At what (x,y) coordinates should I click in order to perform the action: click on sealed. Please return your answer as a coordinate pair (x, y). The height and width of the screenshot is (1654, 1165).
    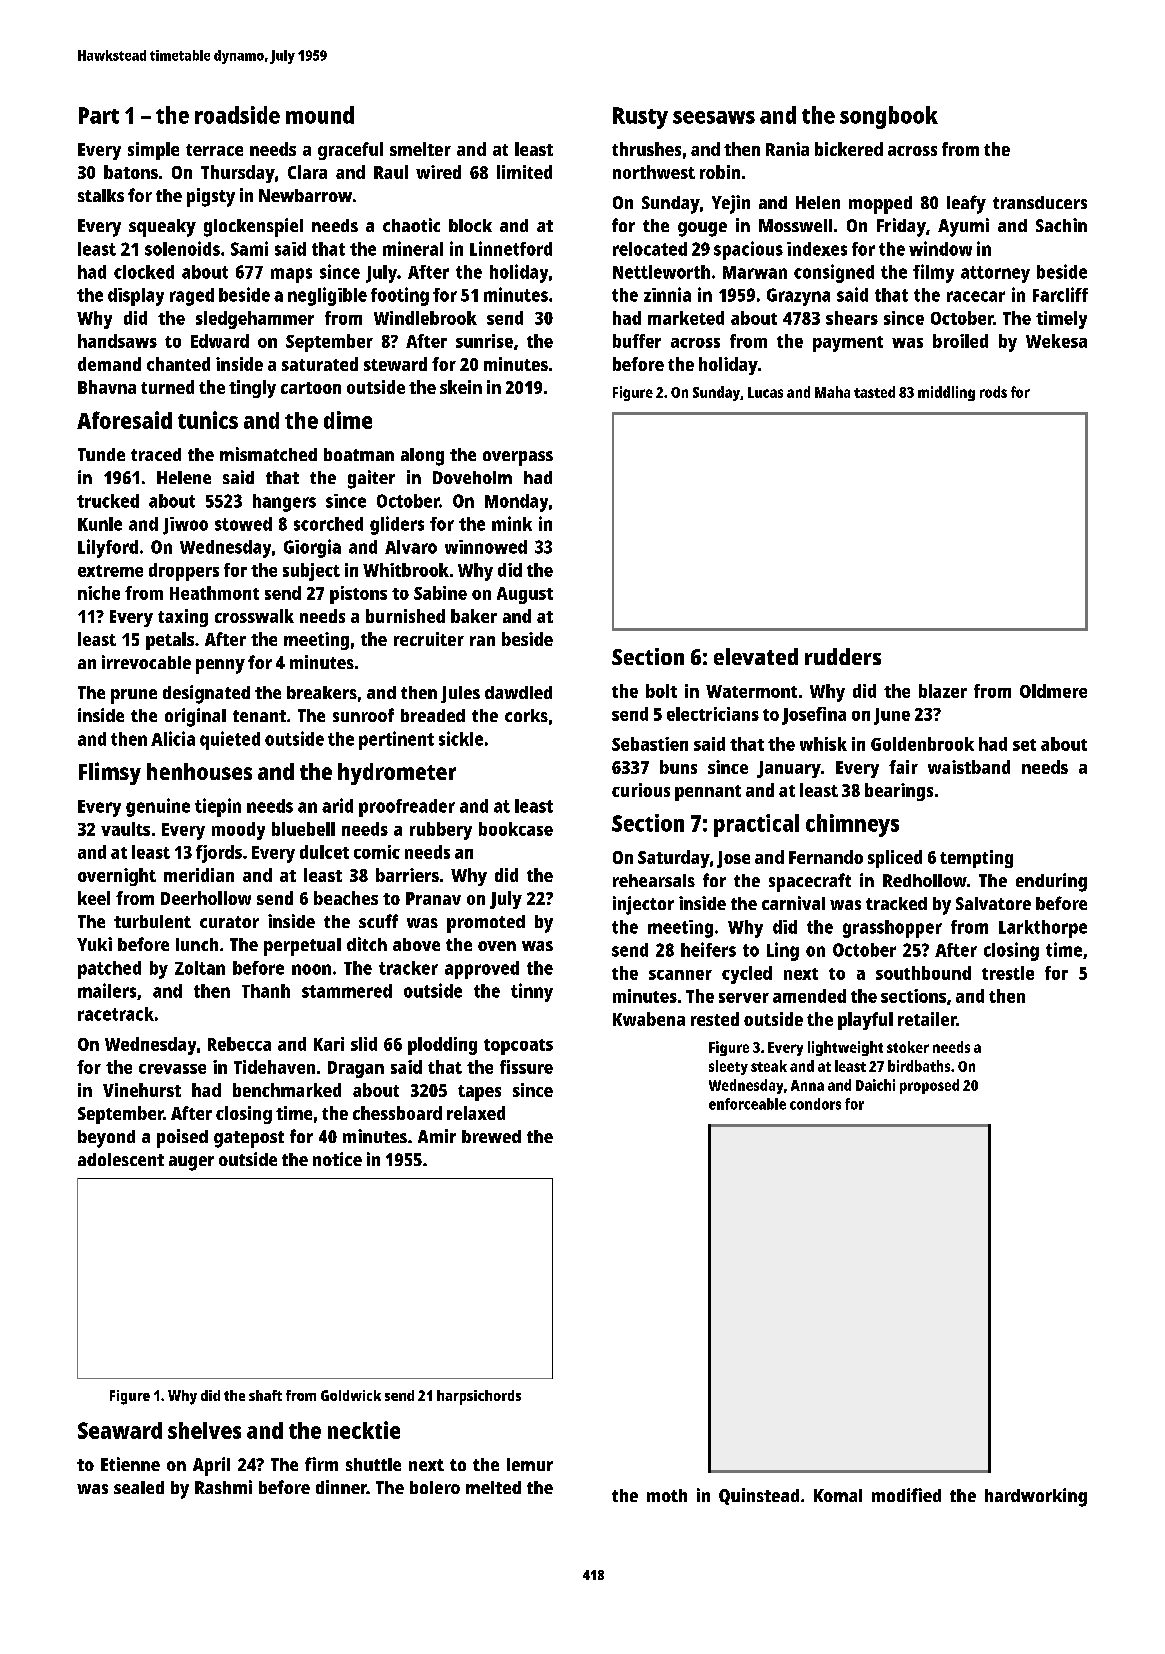
    Looking at the image, I should click on (139, 1487).
